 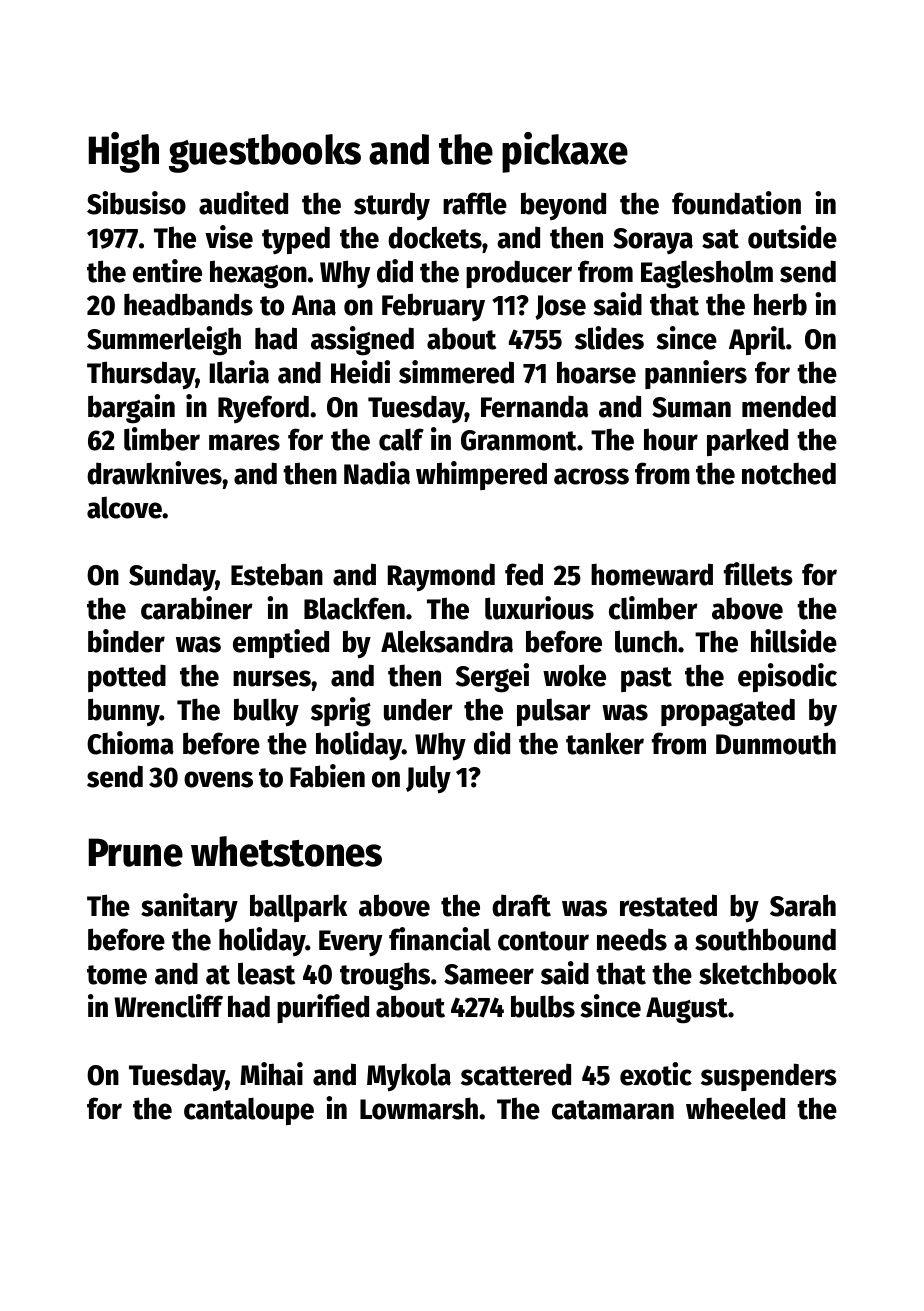 I want to click on Ana, so click(x=314, y=305).
